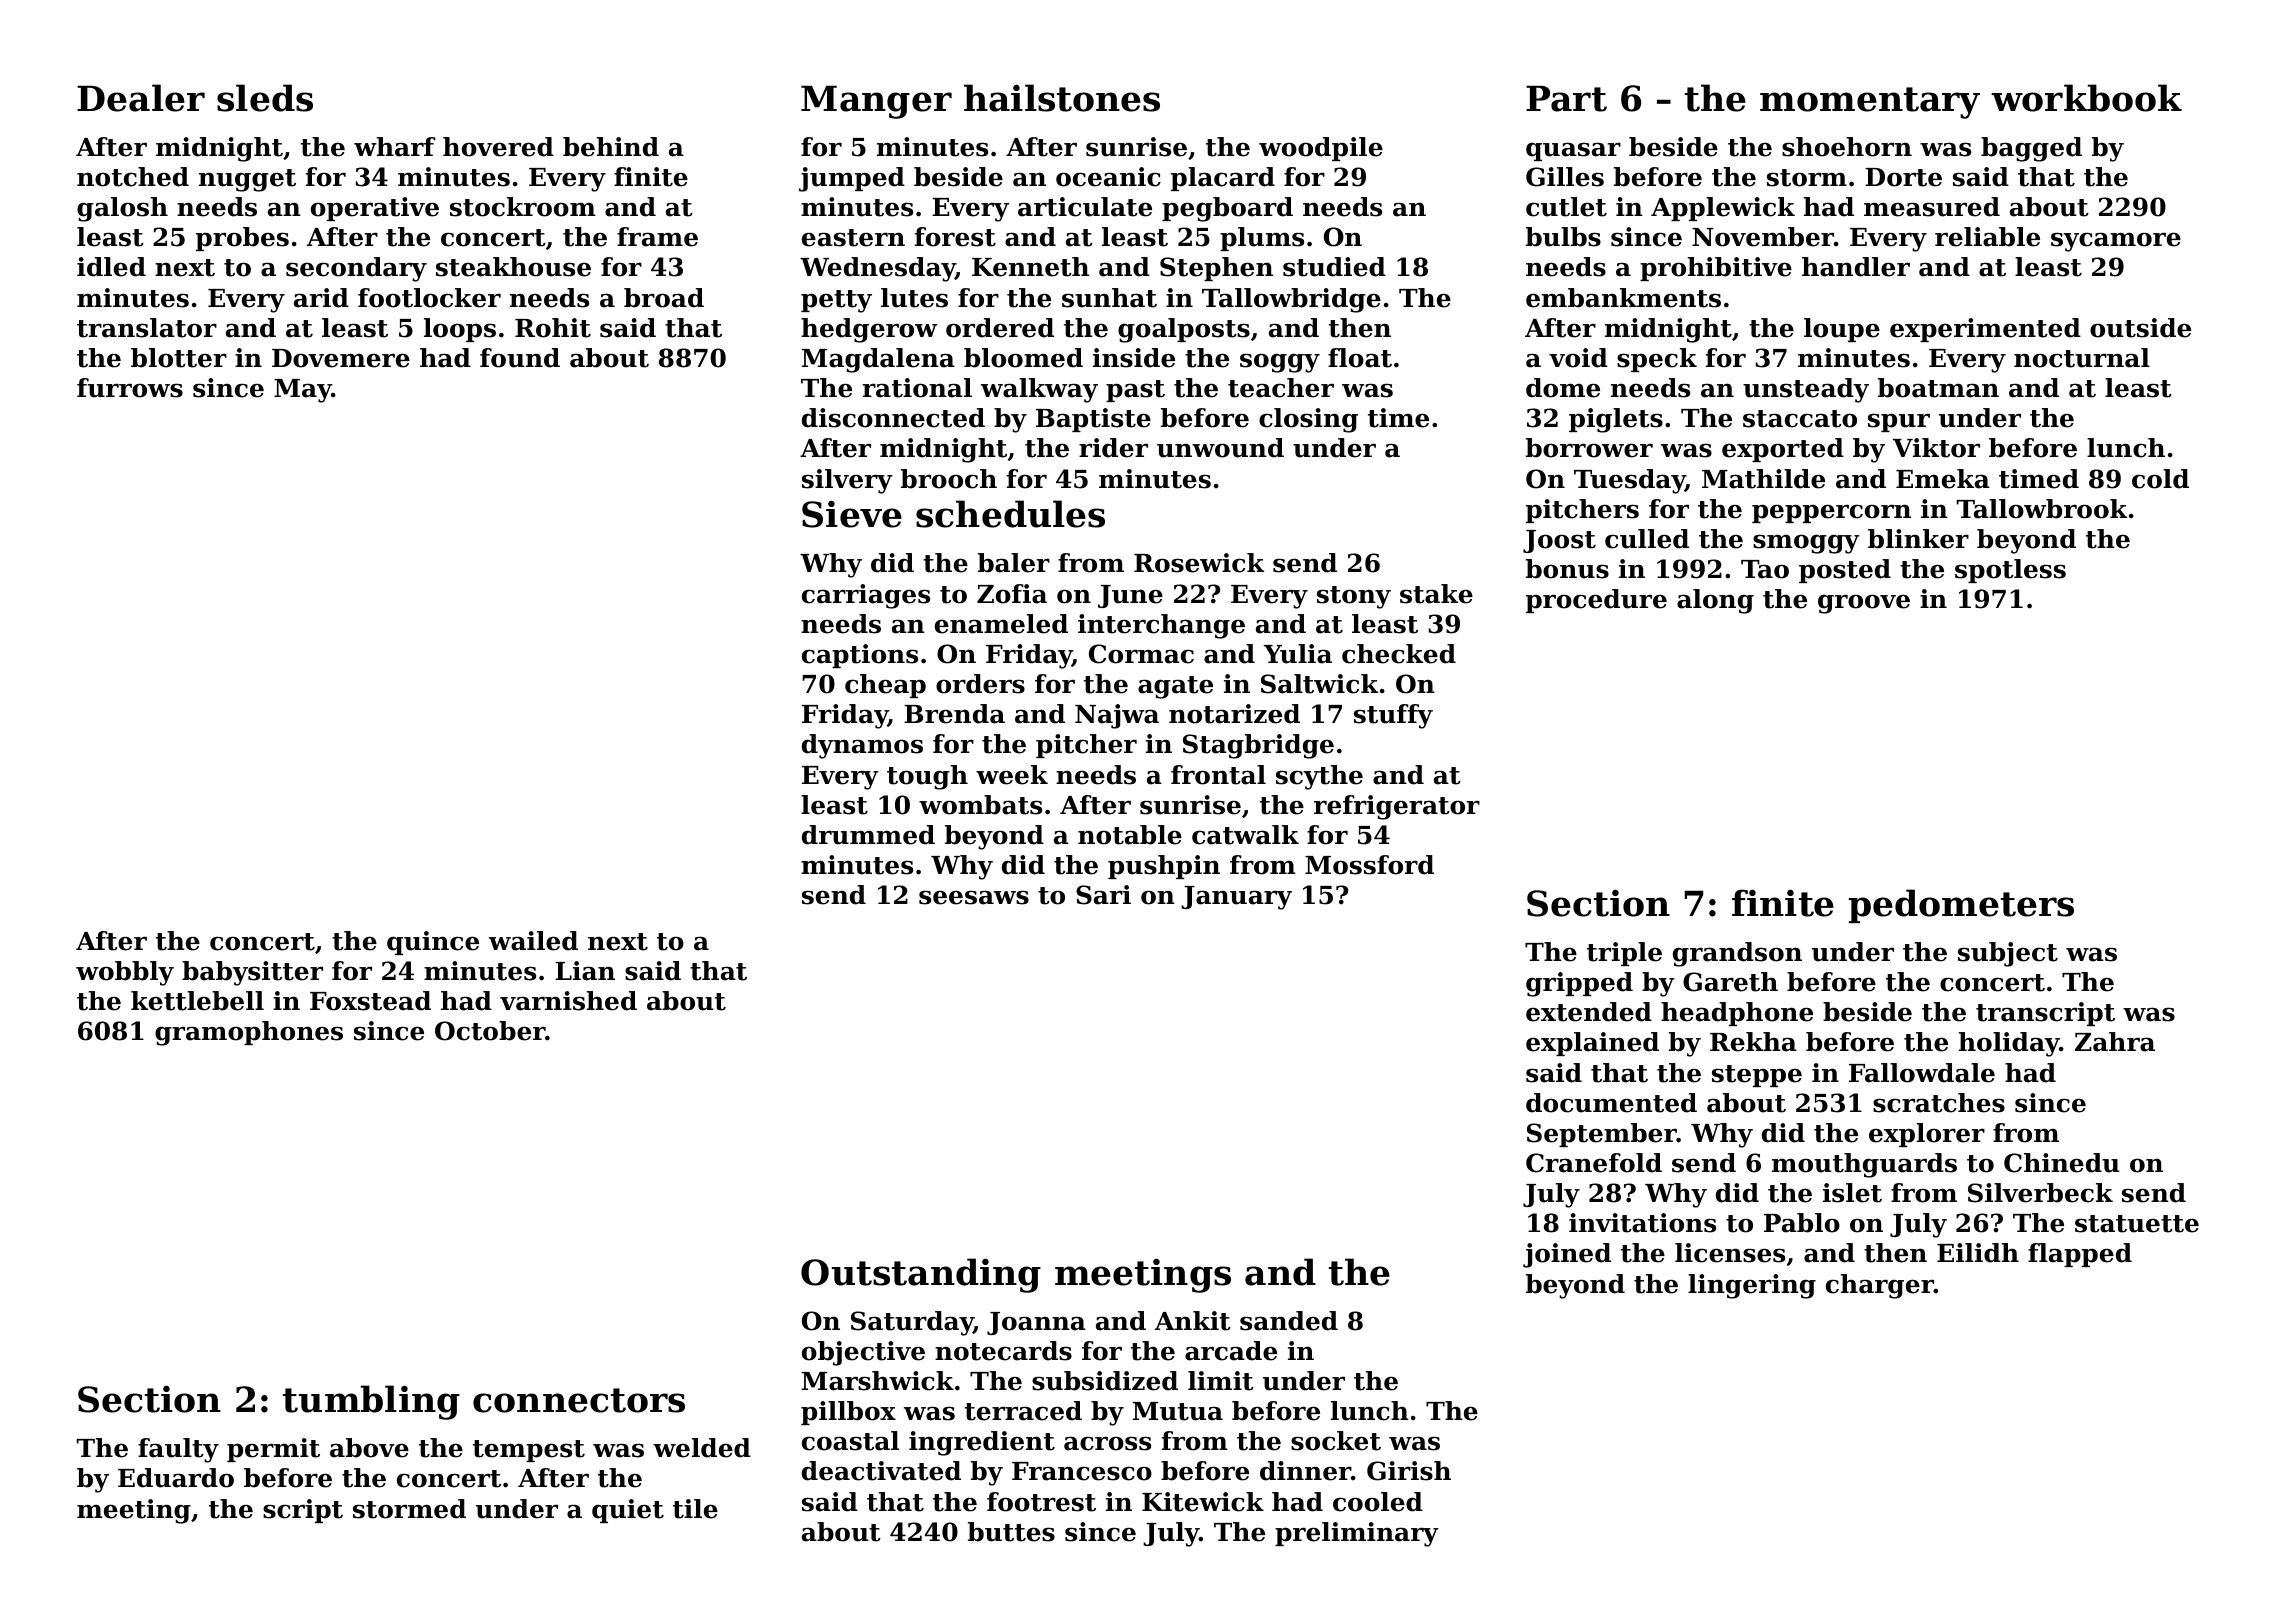 The height and width of the screenshot is (1614, 2282). Describe the element at coordinates (265, 98) in the screenshot. I see `sleds` at that location.
